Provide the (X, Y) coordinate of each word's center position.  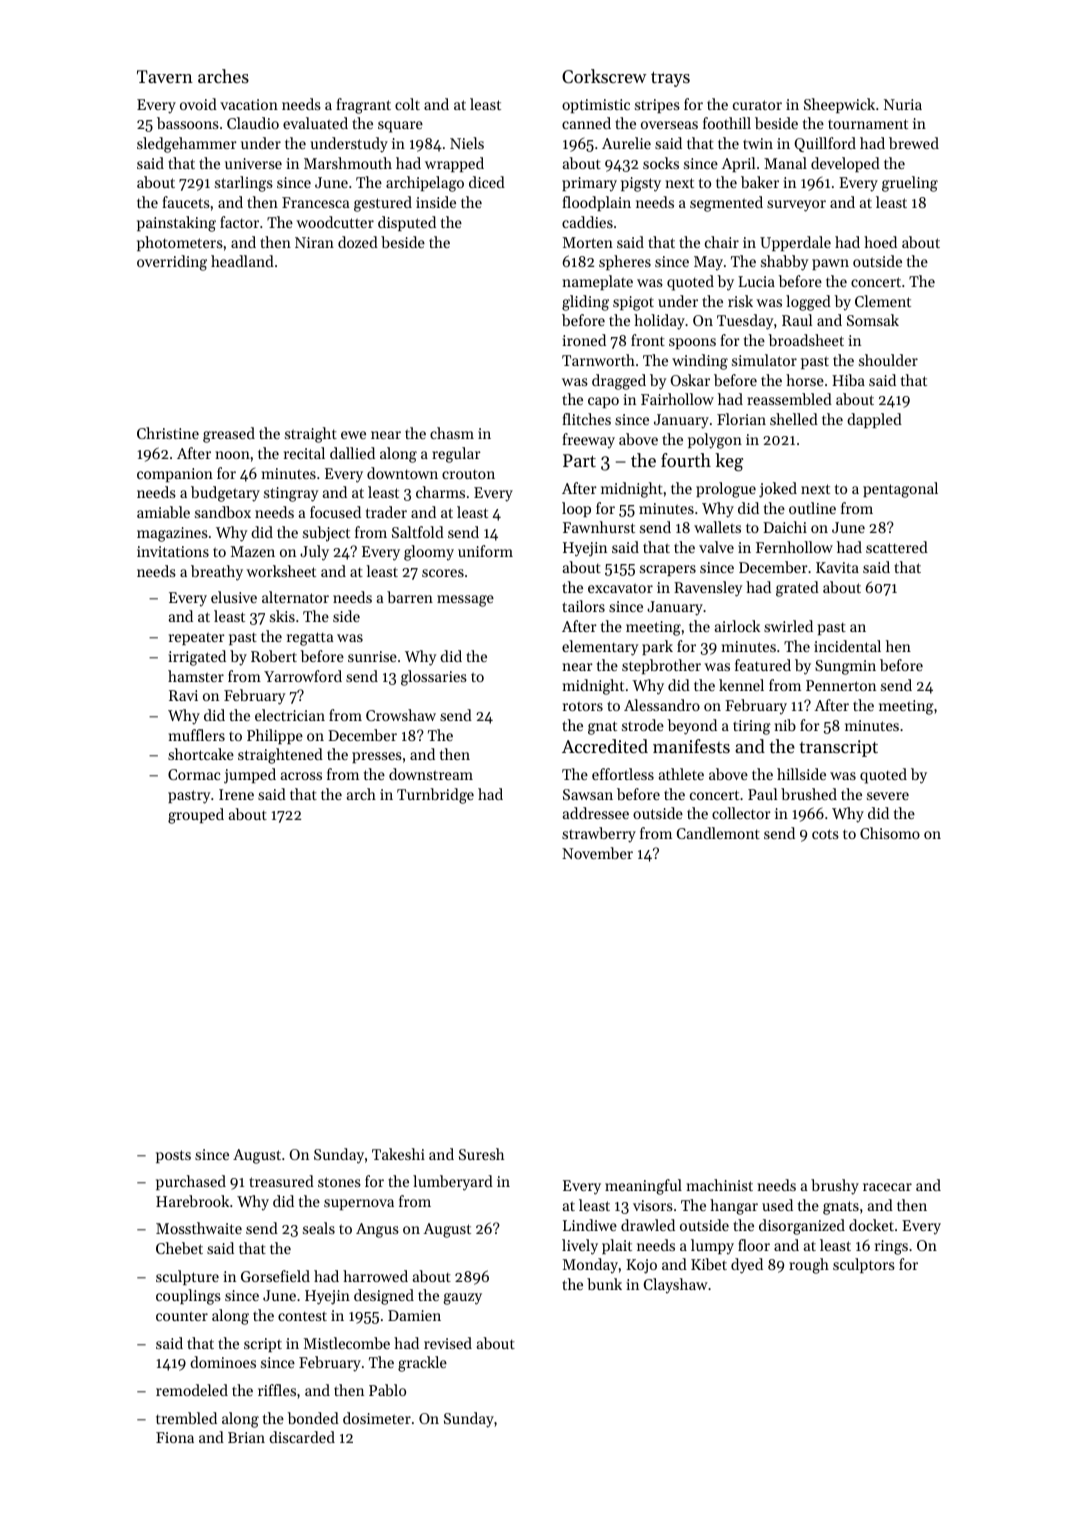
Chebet (179, 1248)
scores (443, 573)
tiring (752, 727)
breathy (217, 573)
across (301, 776)
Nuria (903, 104)
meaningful (643, 1187)
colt (407, 104)
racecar (887, 1187)
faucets (186, 202)
